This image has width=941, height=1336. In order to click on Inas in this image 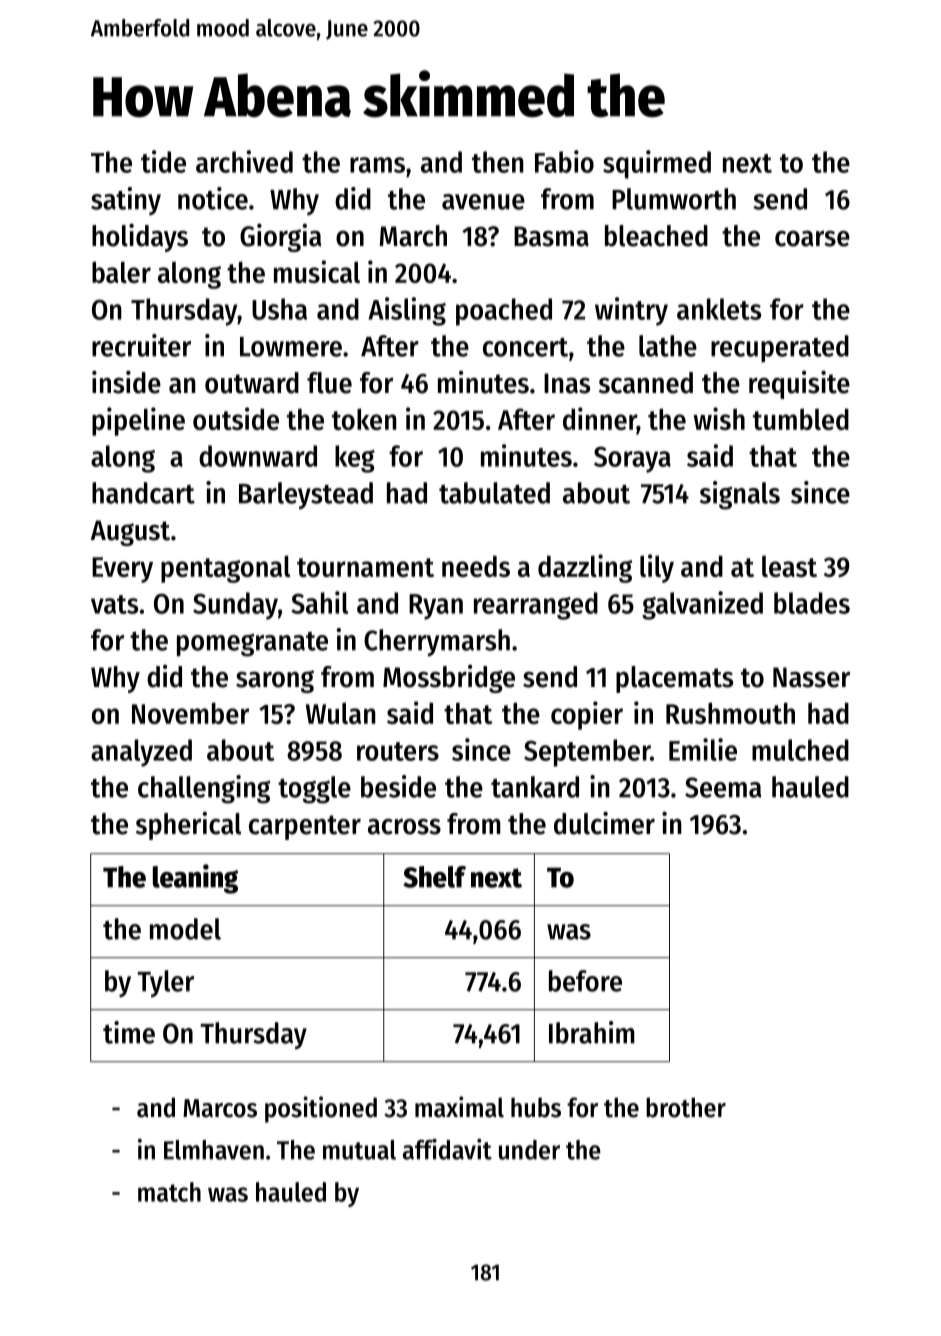, I will do `click(567, 383)`.
